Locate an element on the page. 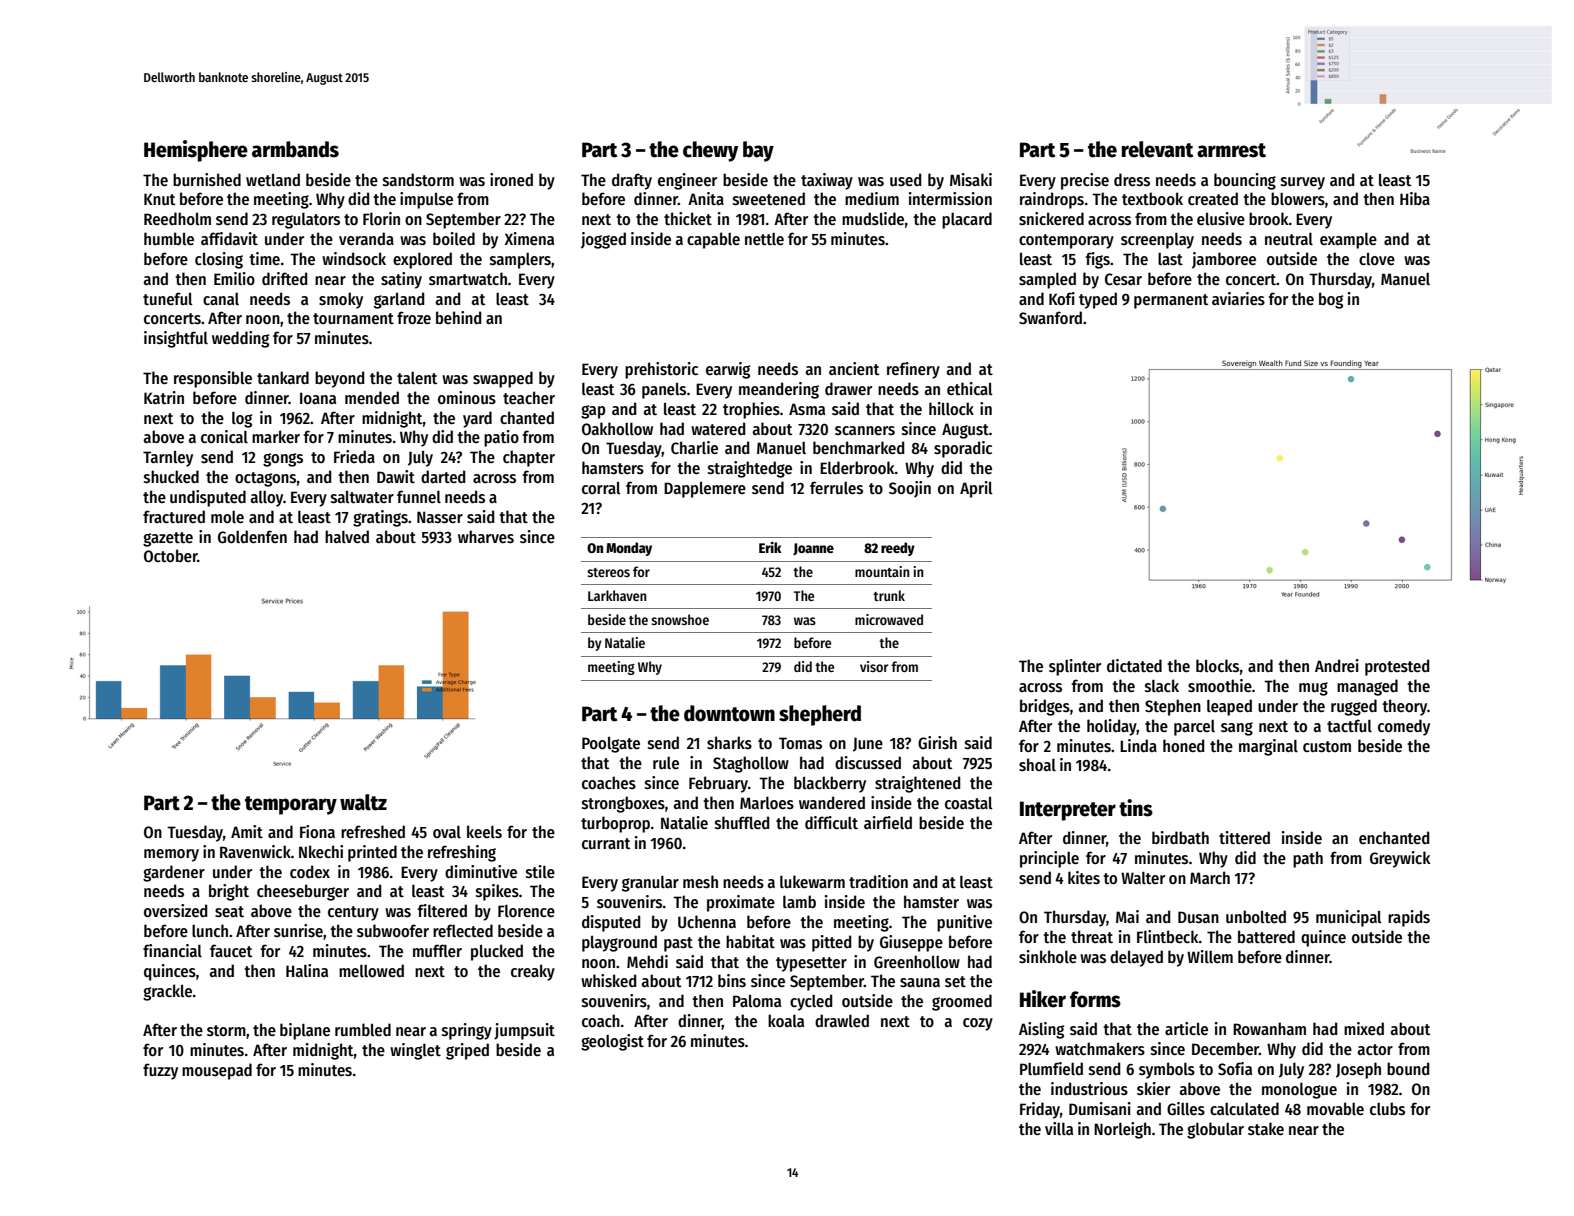 This document has width=1574, height=1216. bridges is located at coordinates (1045, 707).
